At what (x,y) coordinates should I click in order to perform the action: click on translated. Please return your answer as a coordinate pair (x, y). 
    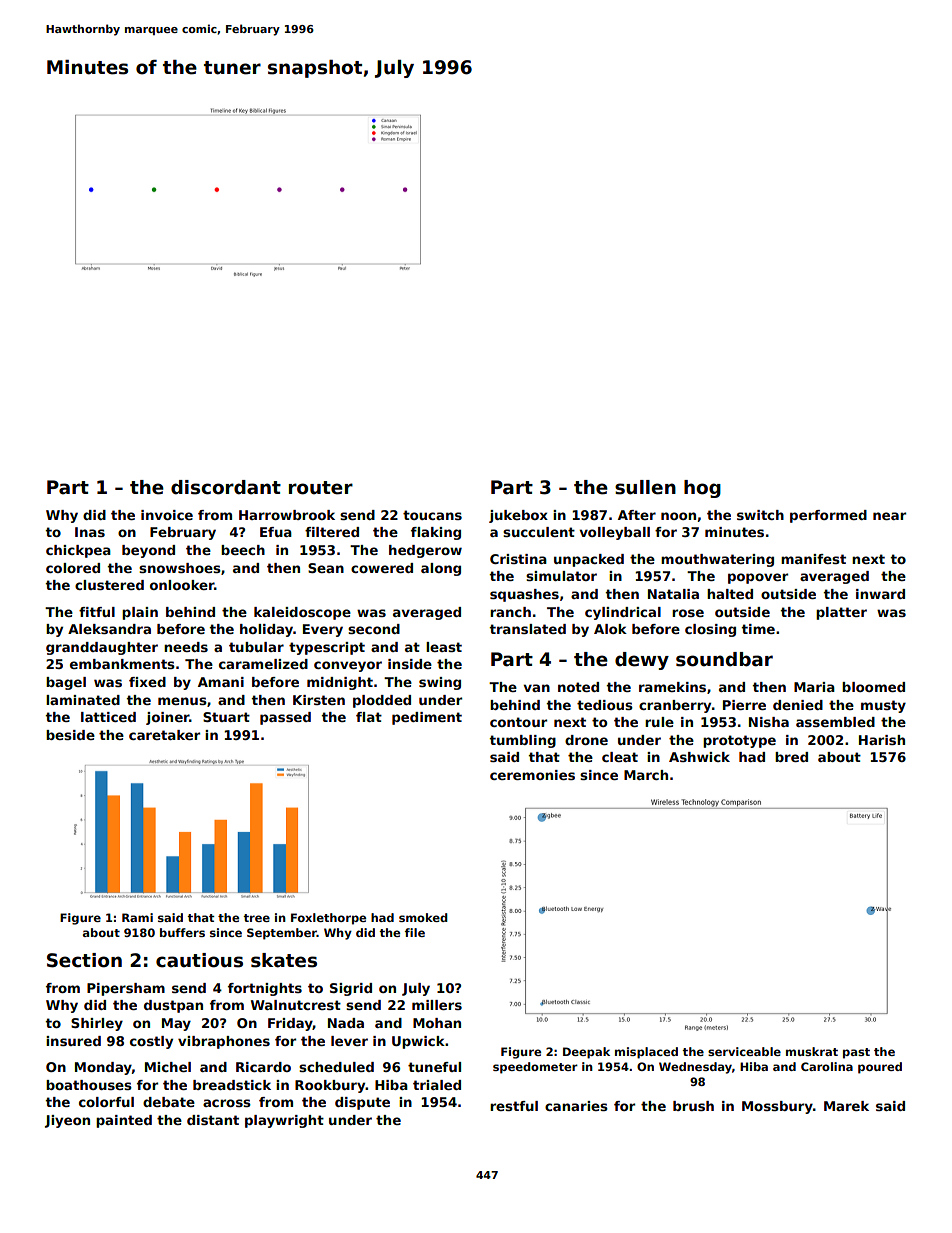
    Looking at the image, I should click on (527, 629).
